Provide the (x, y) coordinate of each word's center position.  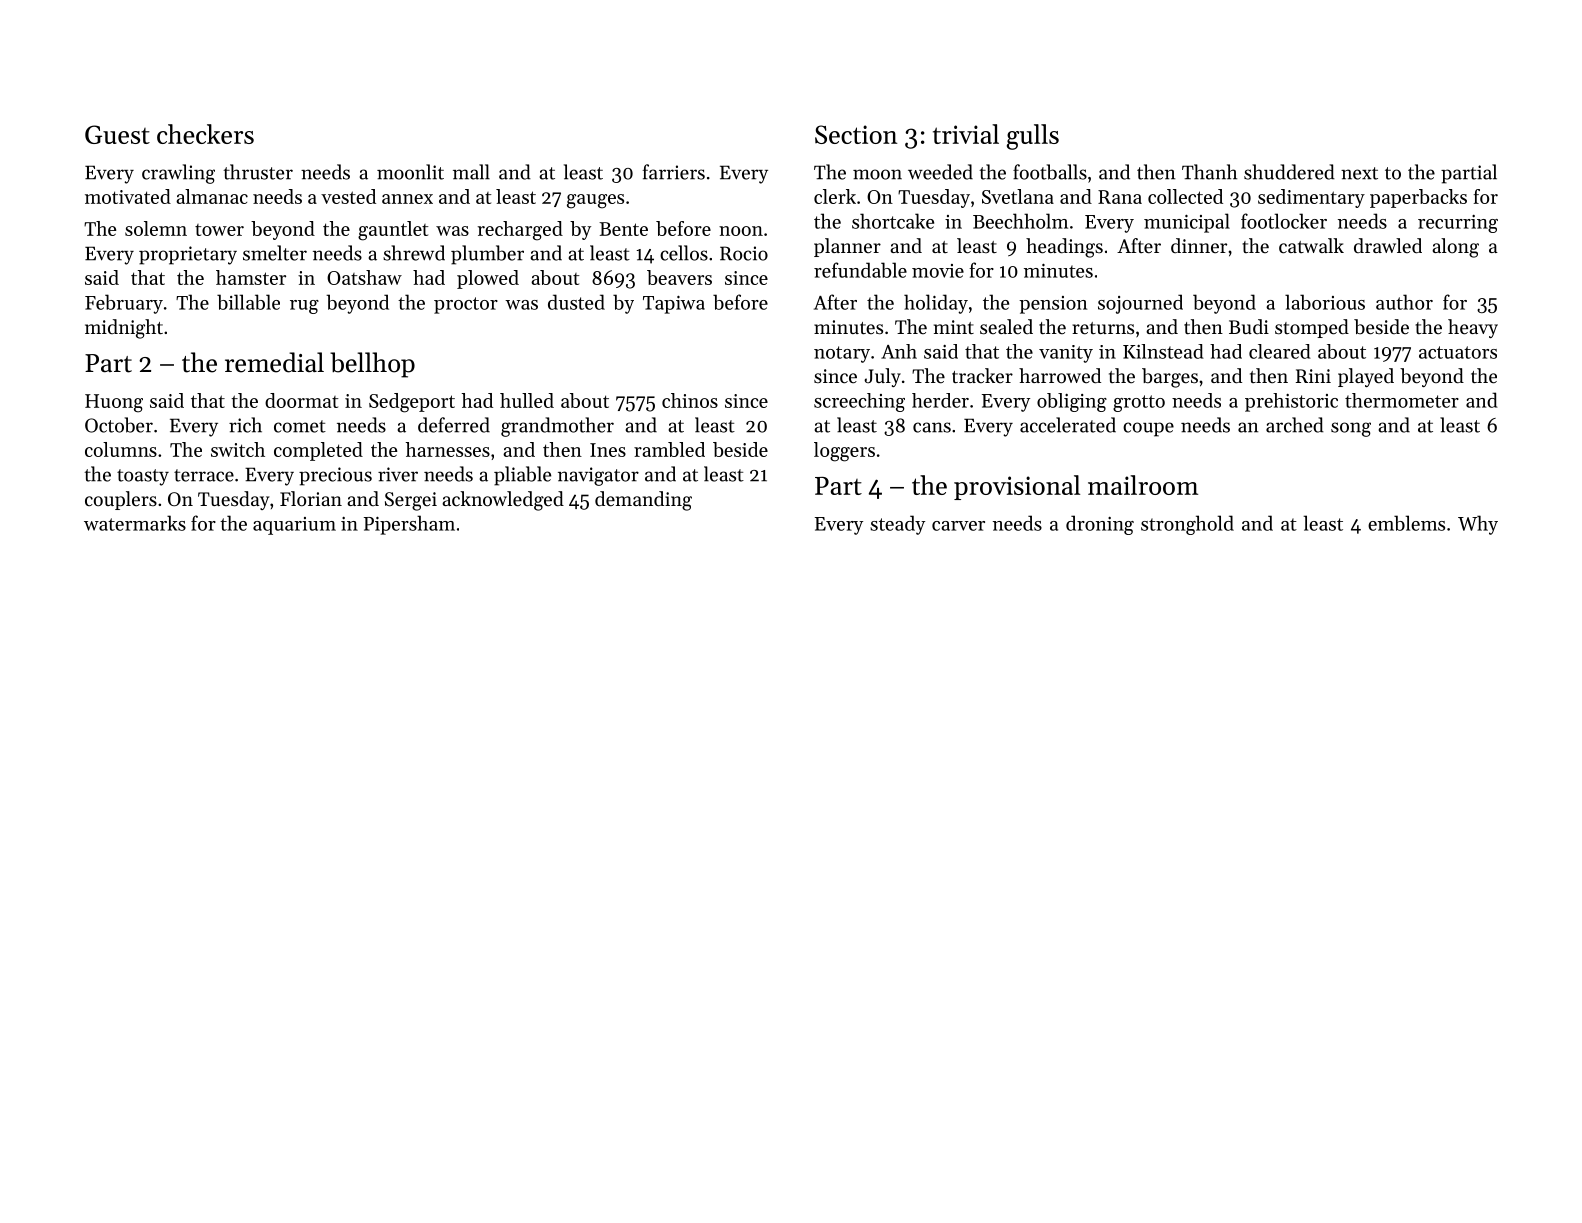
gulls (1033, 137)
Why (1478, 525)
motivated (128, 196)
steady (897, 525)
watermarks (135, 523)
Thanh (1209, 172)
